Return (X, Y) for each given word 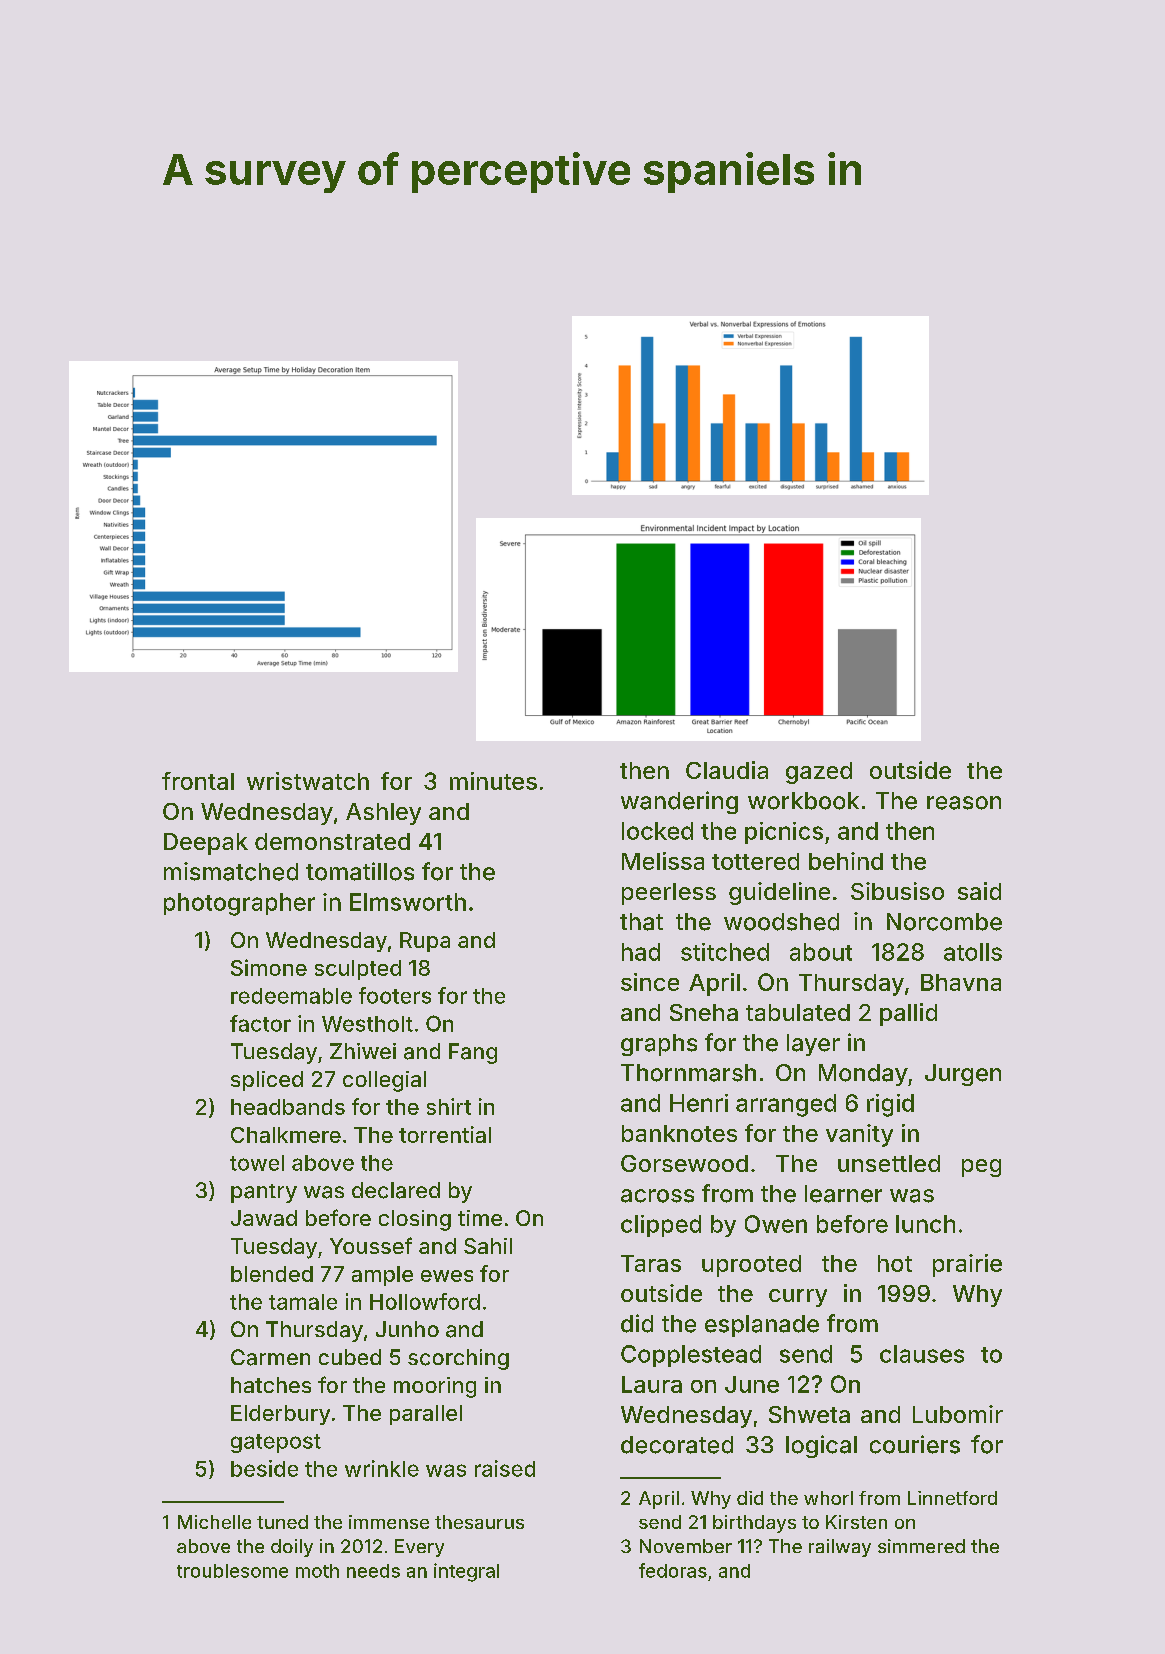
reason (964, 803)
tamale (303, 1302)
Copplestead (691, 1356)
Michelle (214, 1522)
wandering (679, 802)
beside (264, 1468)
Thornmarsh (688, 1073)
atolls (973, 952)
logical (821, 1446)
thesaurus (479, 1522)
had (641, 952)
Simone (269, 967)
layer (813, 1045)
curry (798, 1298)
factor (260, 1023)
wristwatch (308, 781)
